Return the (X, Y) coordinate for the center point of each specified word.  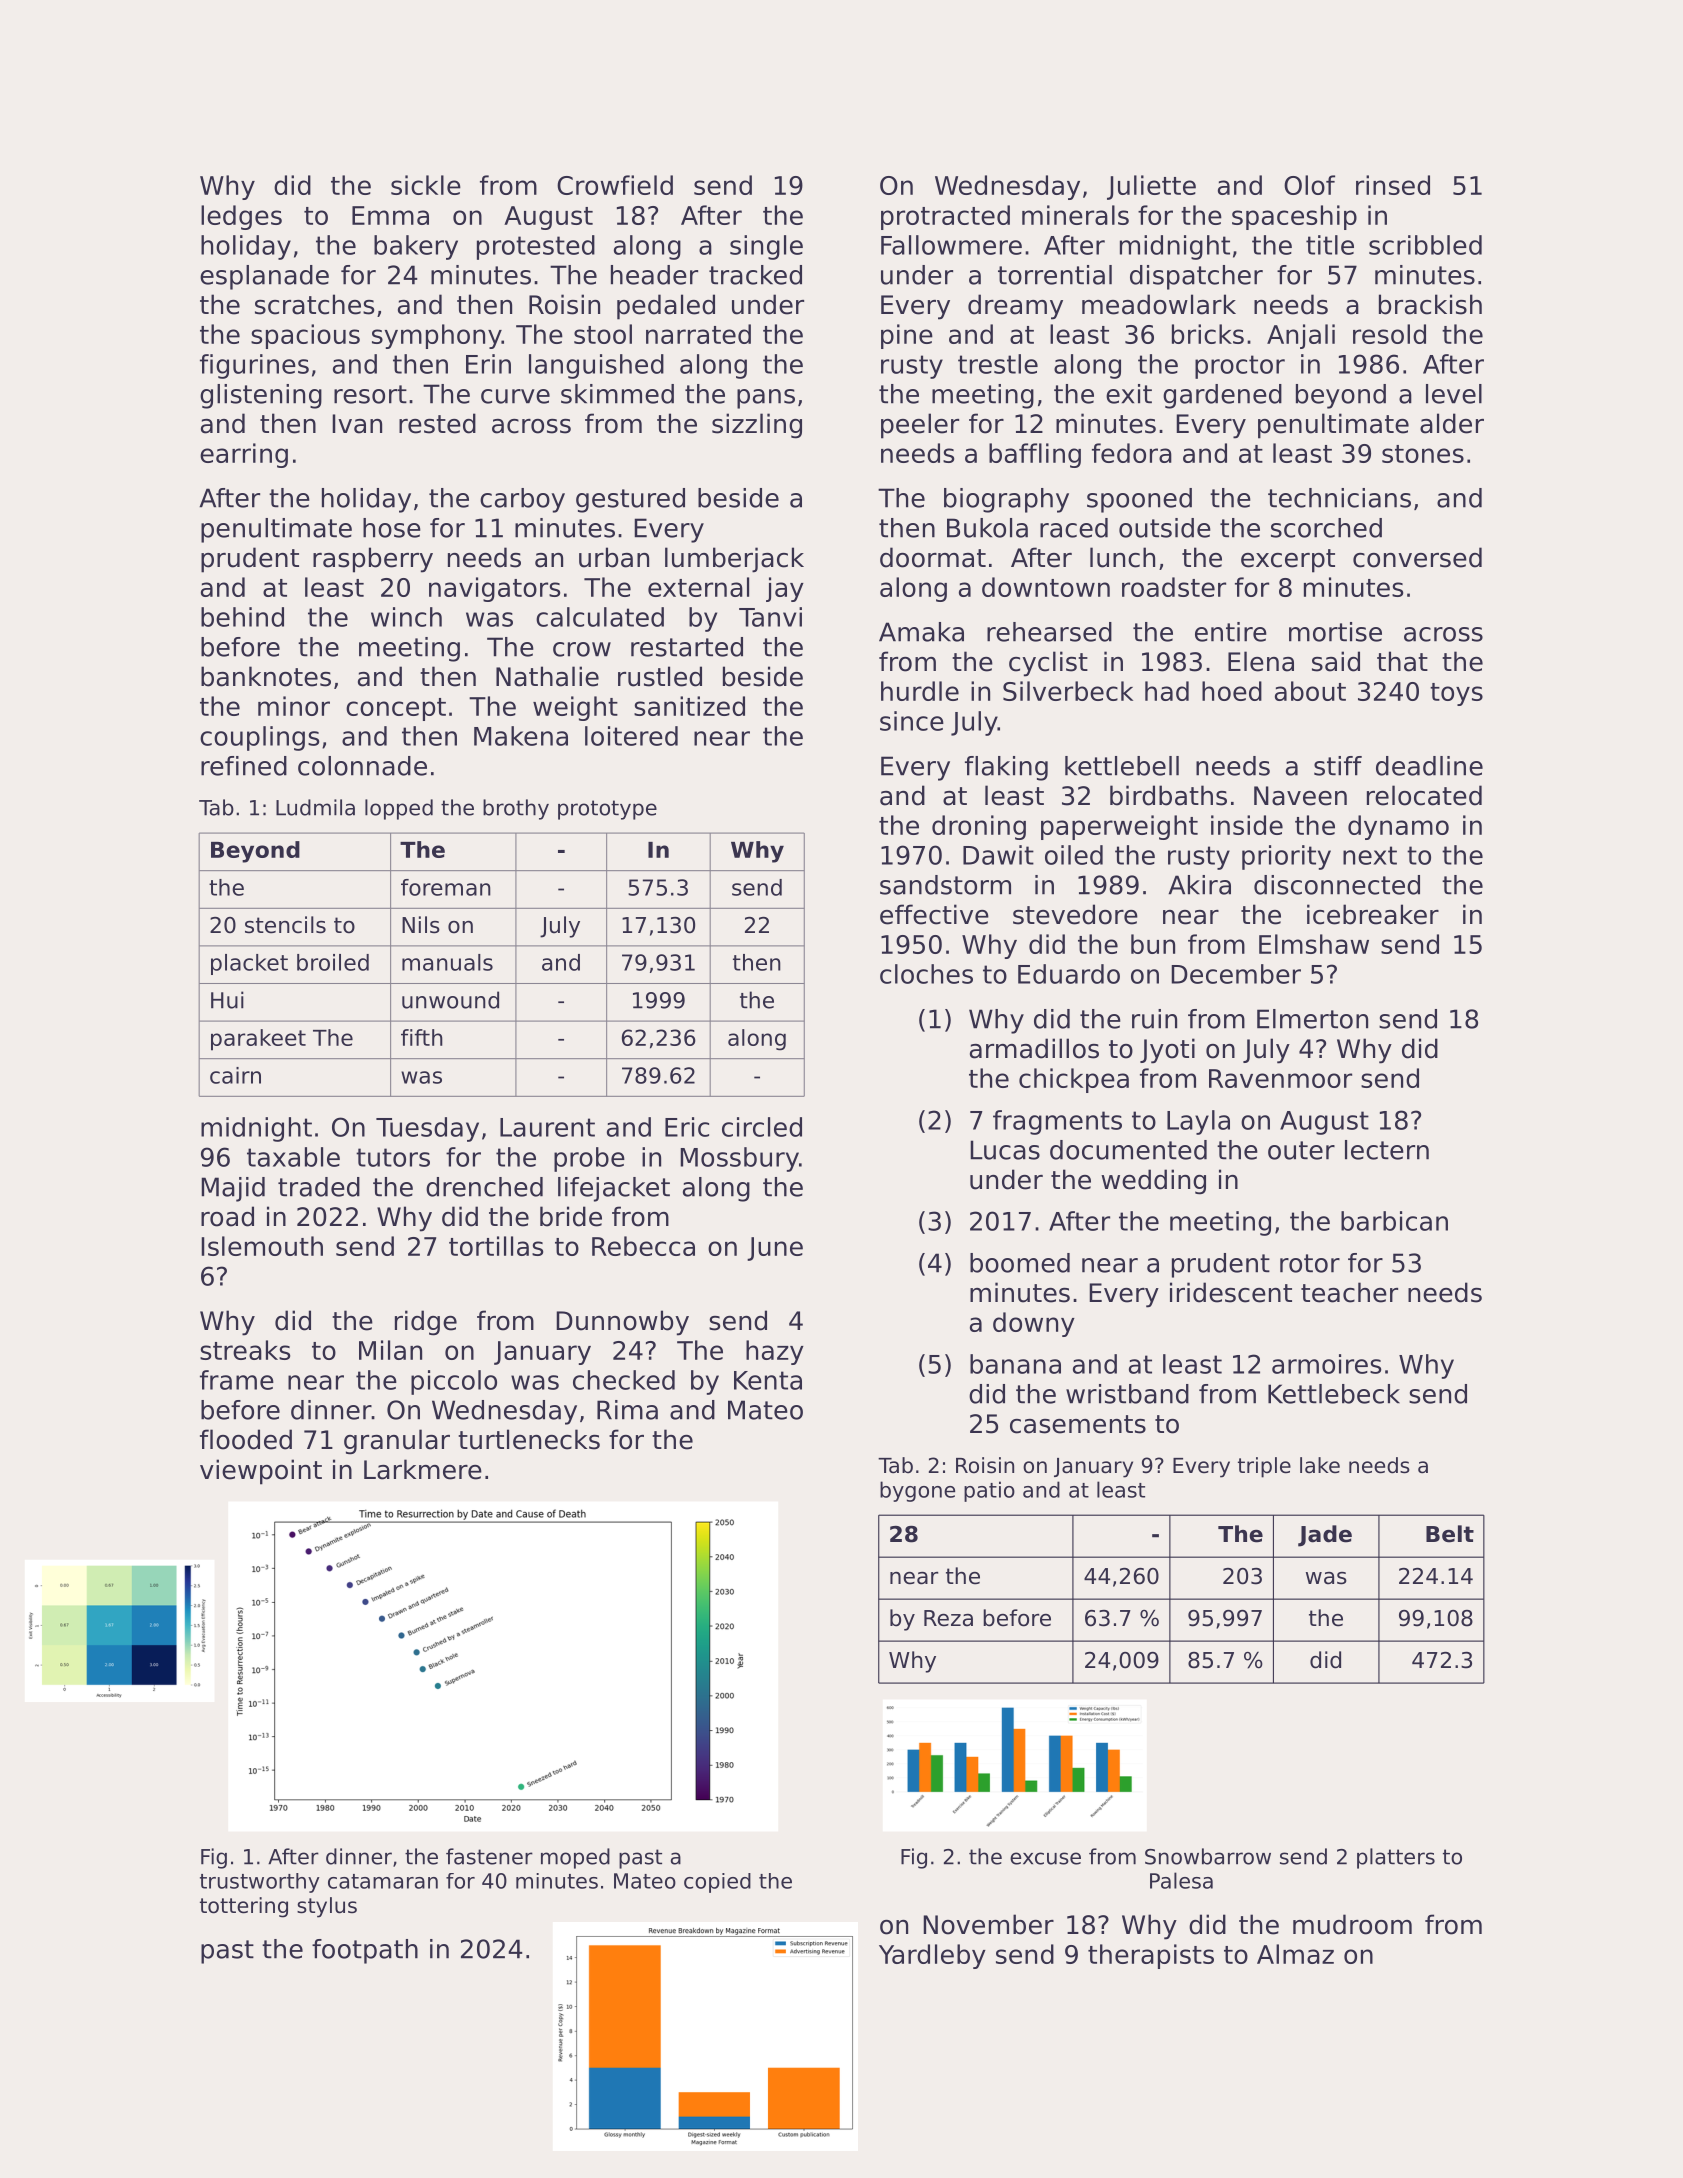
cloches (926, 974)
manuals (447, 962)
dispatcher (1196, 277)
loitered (631, 736)
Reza (948, 1618)
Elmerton (1312, 1019)
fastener (489, 1856)
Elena (1261, 661)
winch (406, 617)
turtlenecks (529, 1439)
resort (370, 394)
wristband (1127, 1394)
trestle (998, 364)
